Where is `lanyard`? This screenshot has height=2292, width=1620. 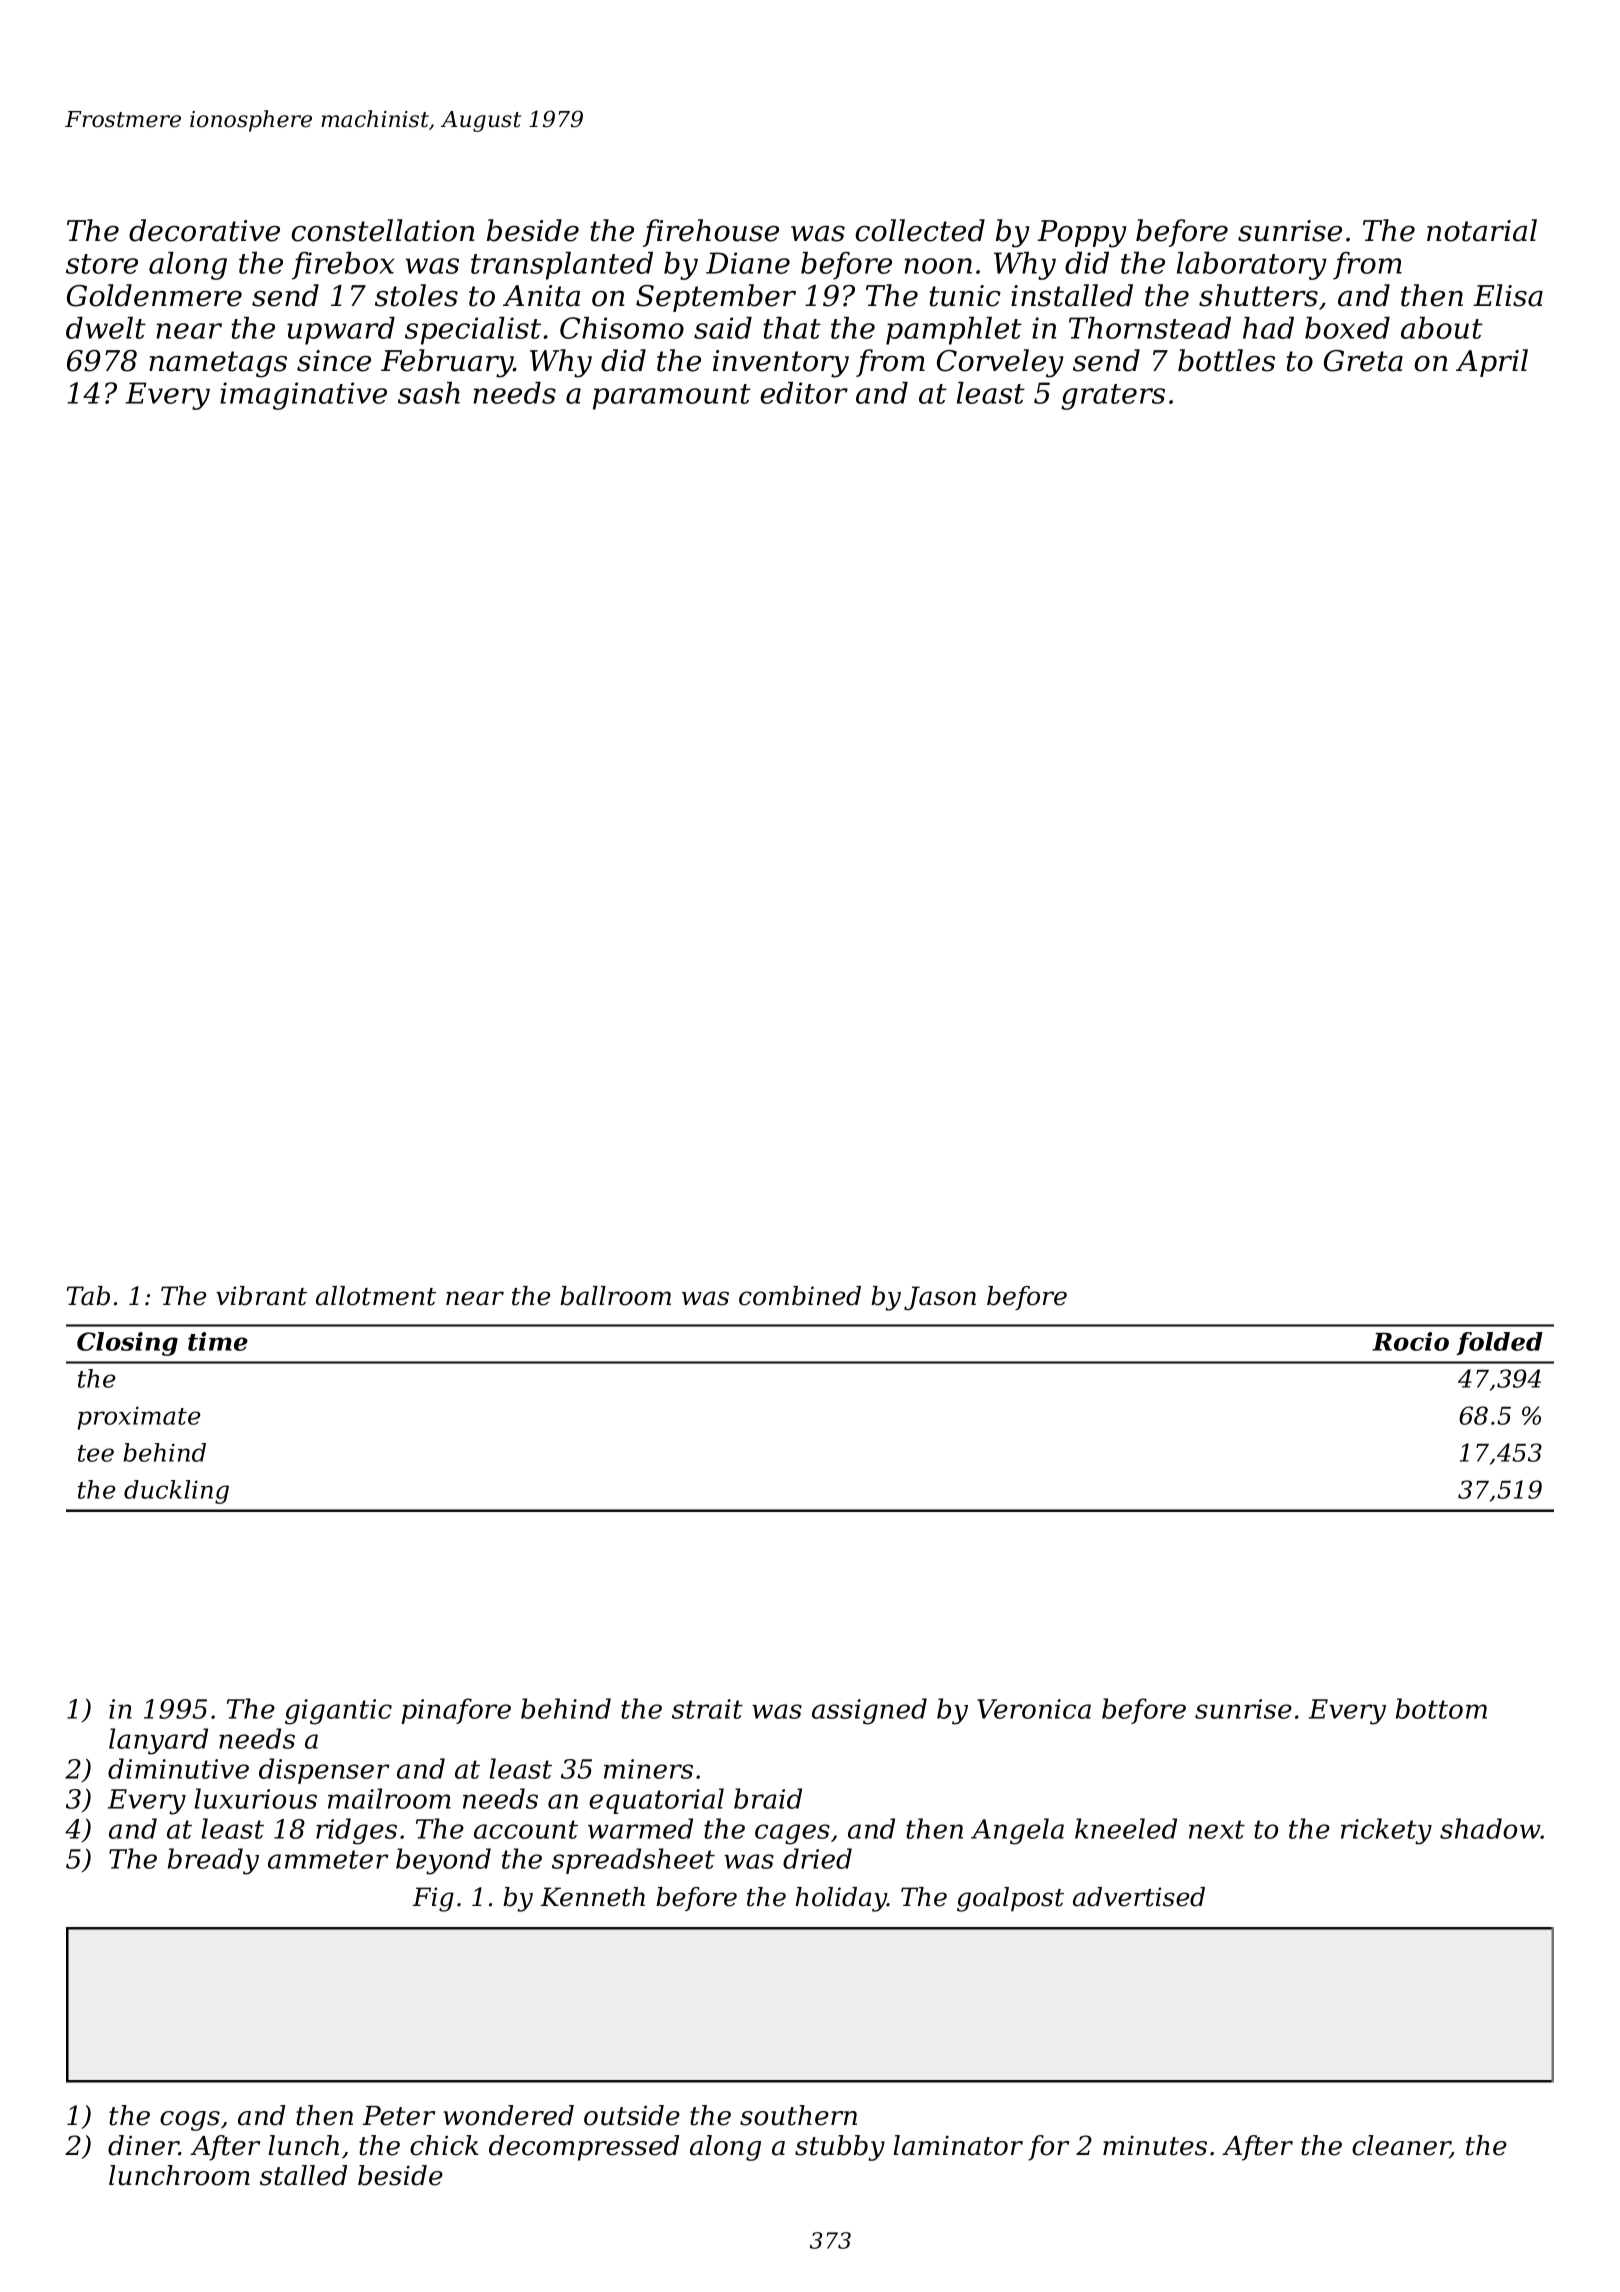
lanyard is located at coordinates (158, 1741).
